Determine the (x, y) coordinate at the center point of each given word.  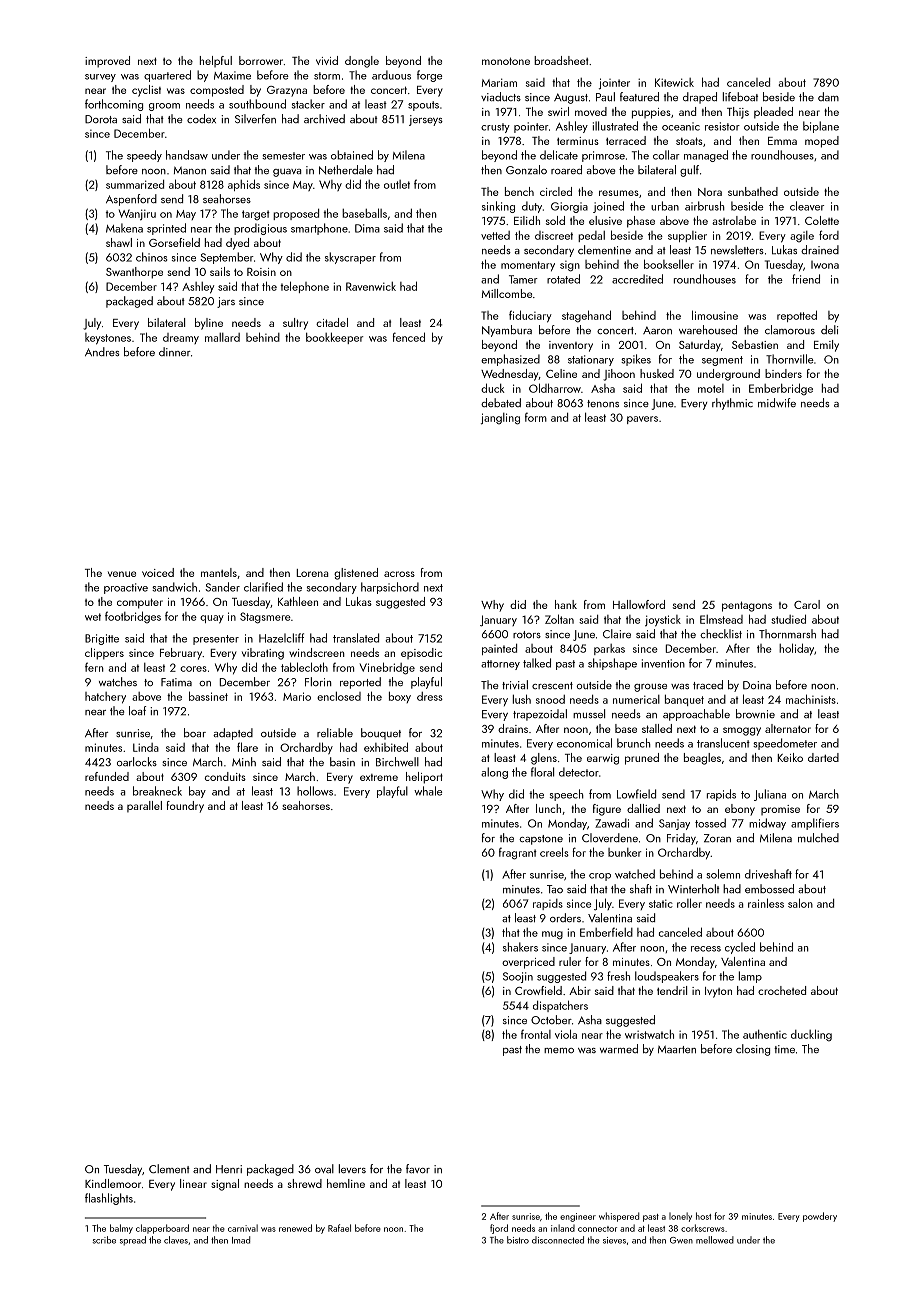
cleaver (807, 206)
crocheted (782, 990)
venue (122, 574)
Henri (229, 1169)
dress (430, 696)
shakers (520, 947)
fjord (499, 1229)
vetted (495, 235)
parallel (144, 806)
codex (201, 118)
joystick (663, 621)
